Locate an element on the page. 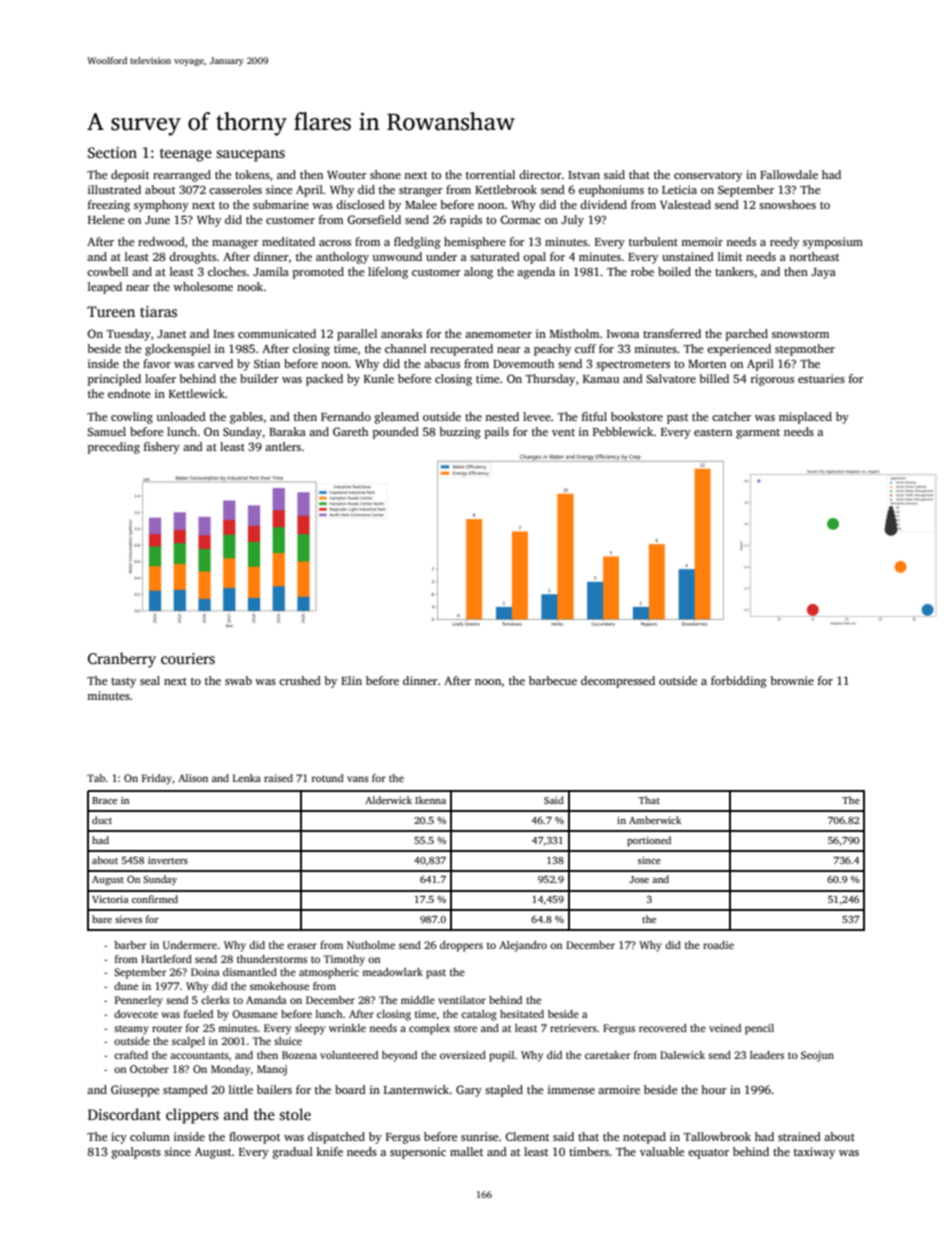 The image size is (952, 1233). tasty is located at coordinates (123, 683).
